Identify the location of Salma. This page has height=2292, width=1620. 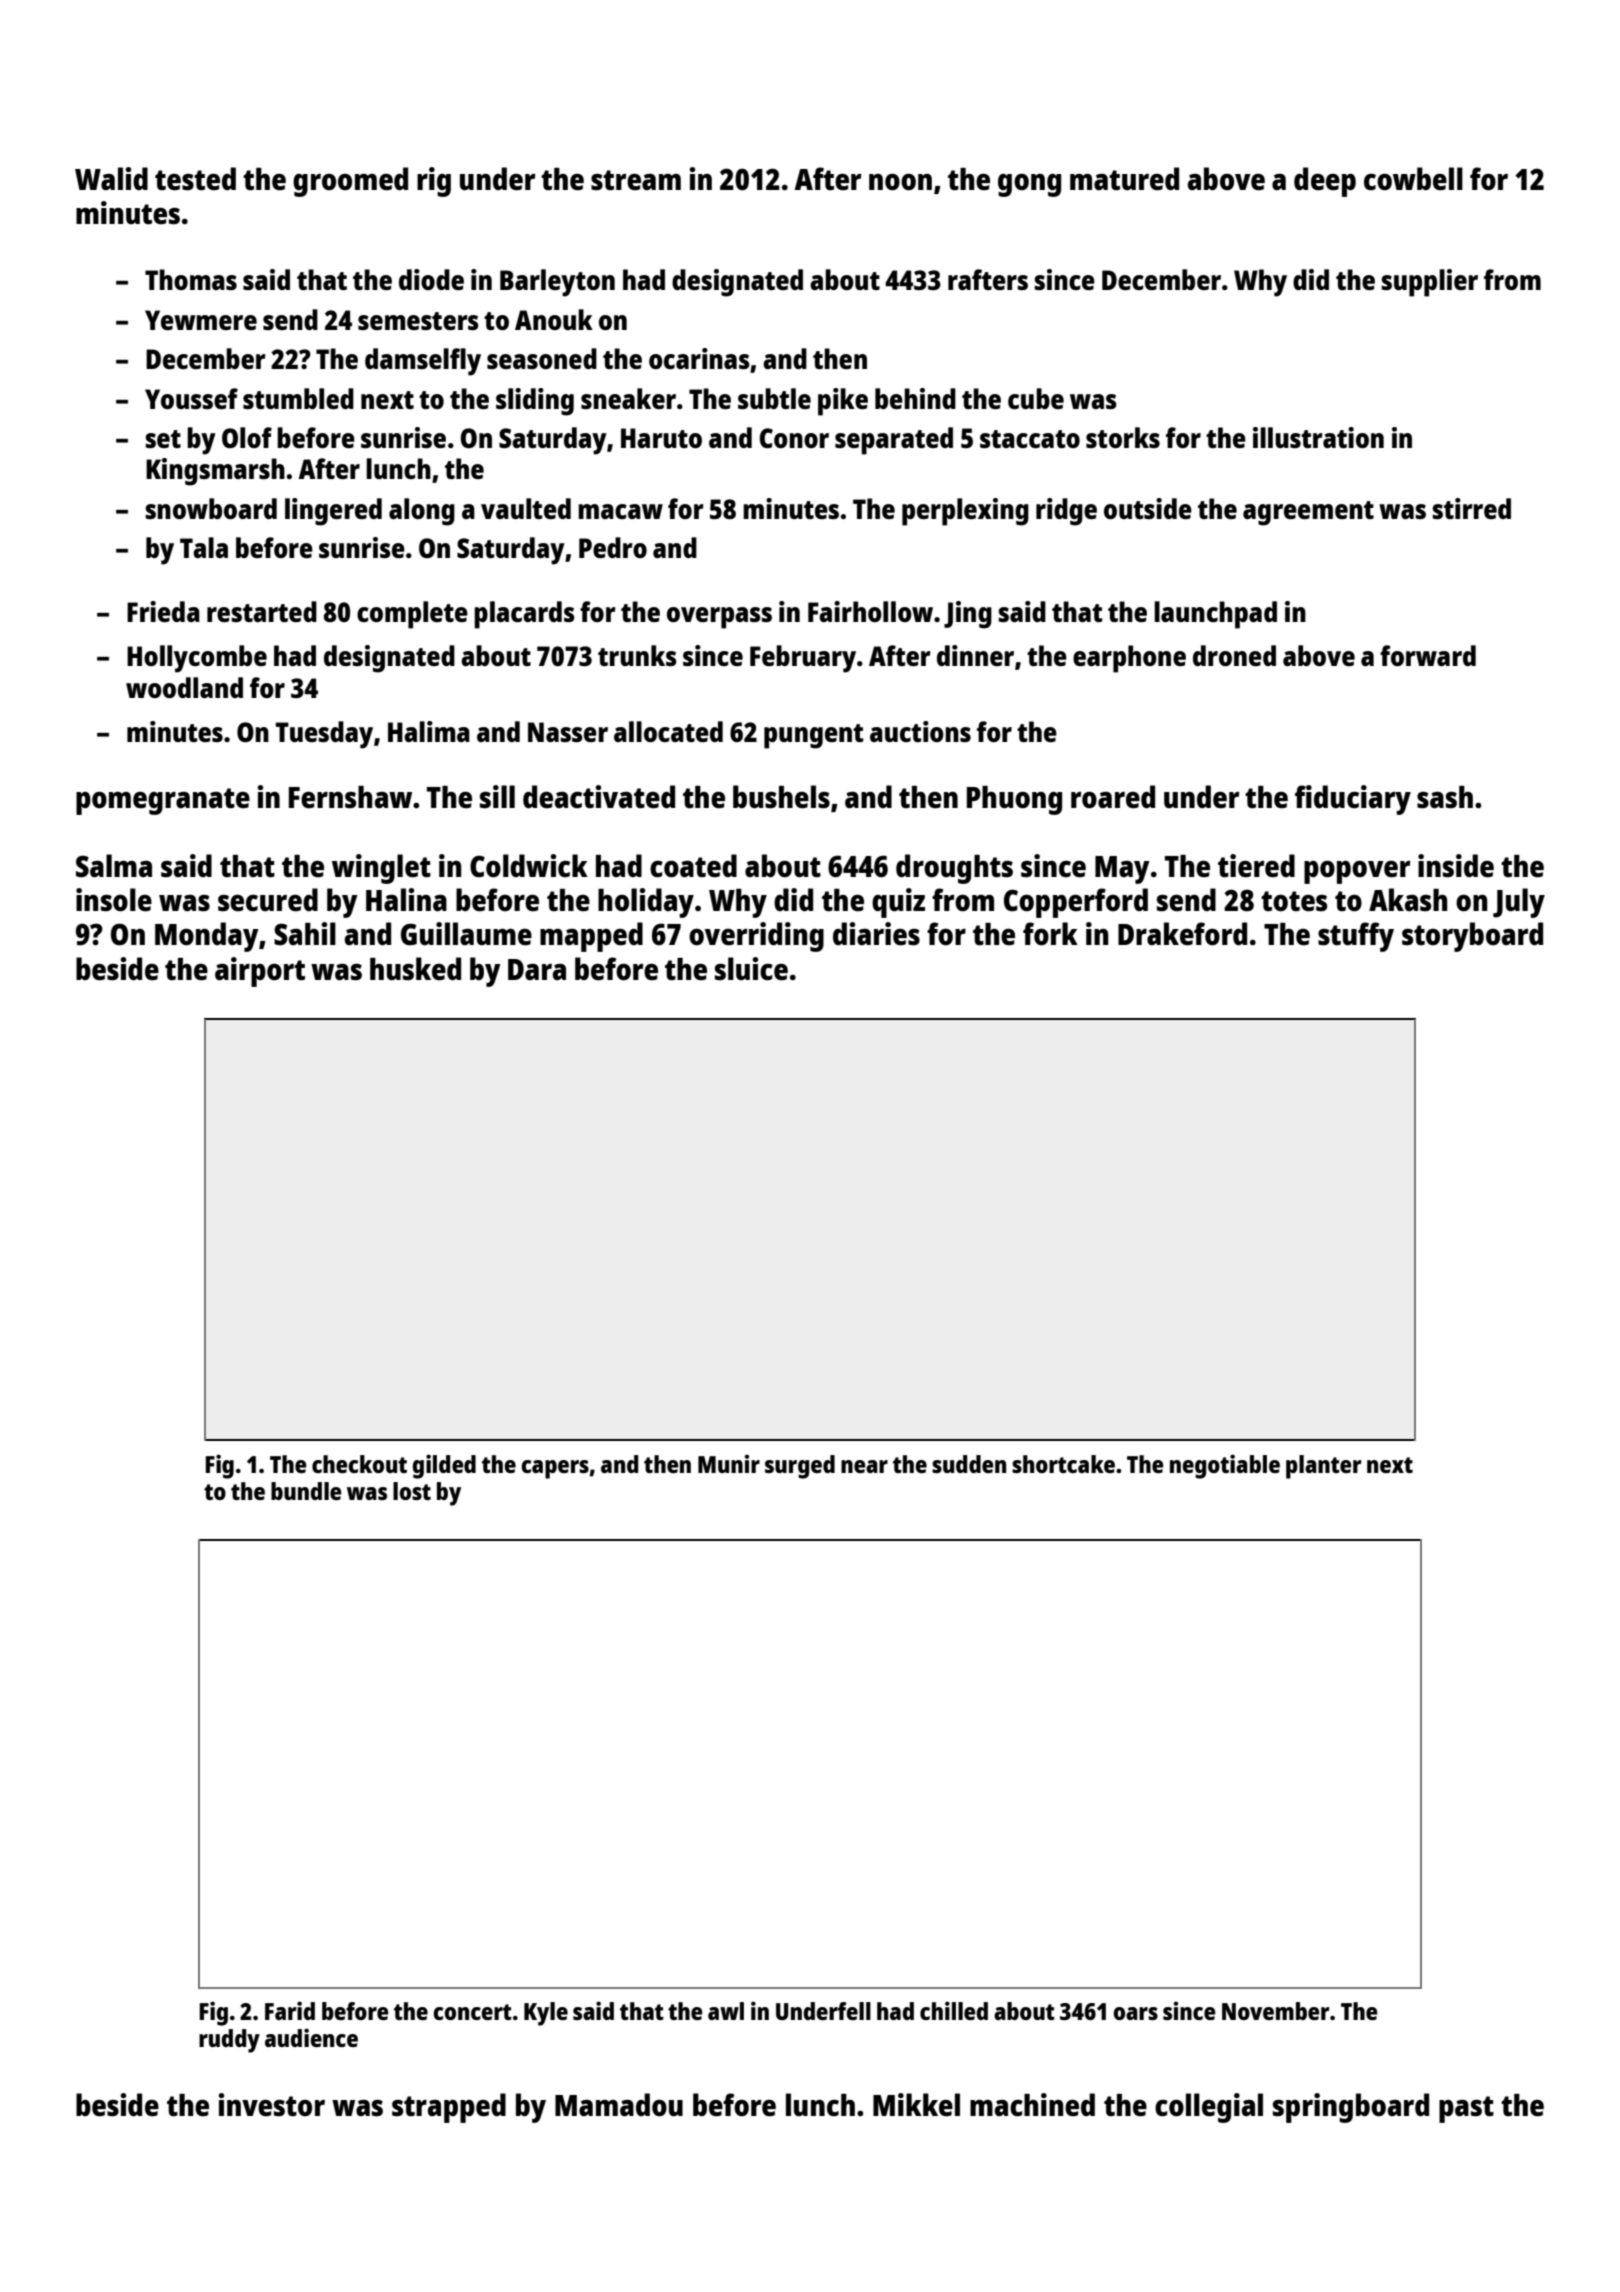
(114, 865).
